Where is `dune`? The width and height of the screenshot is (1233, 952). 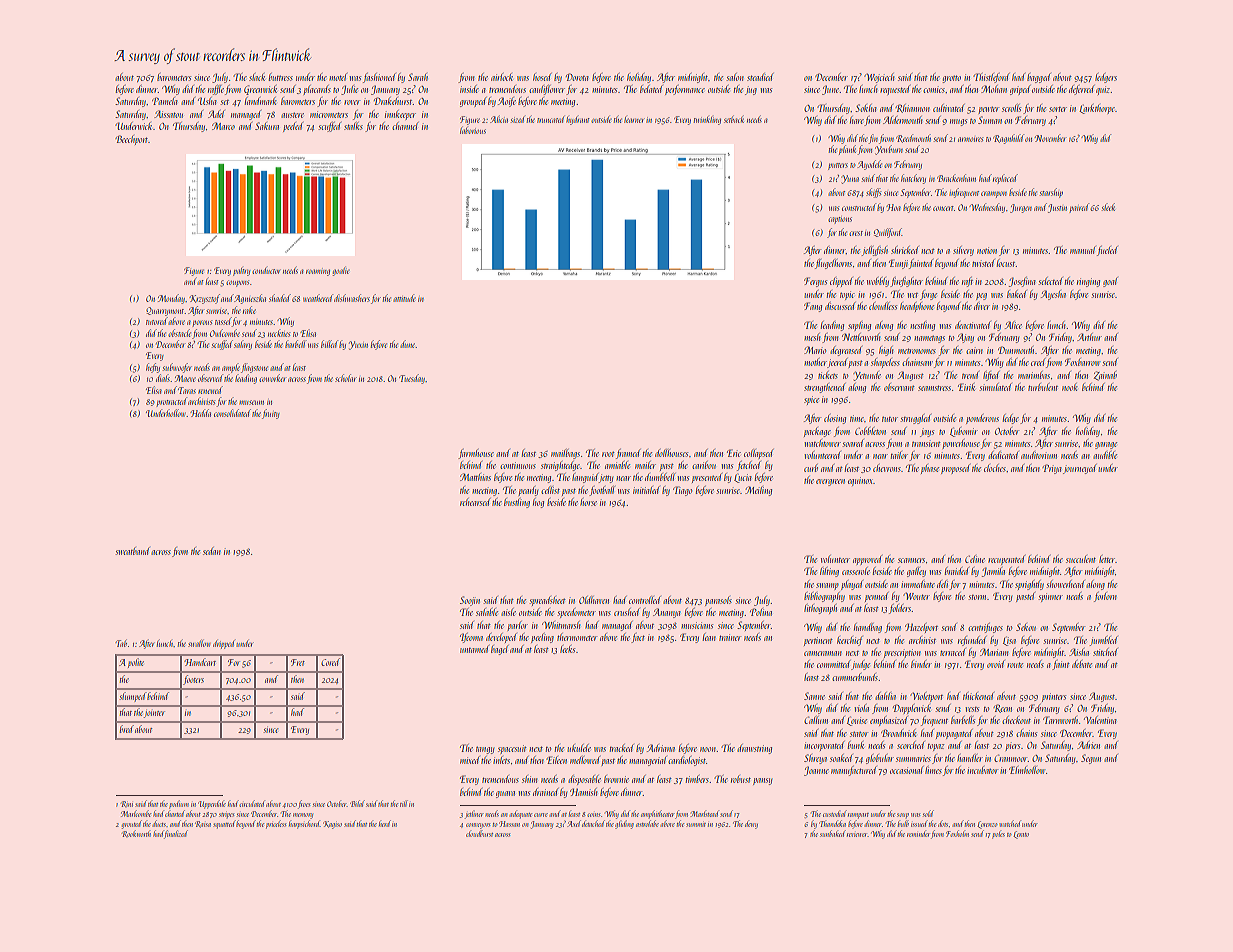 dune is located at coordinates (408, 344).
